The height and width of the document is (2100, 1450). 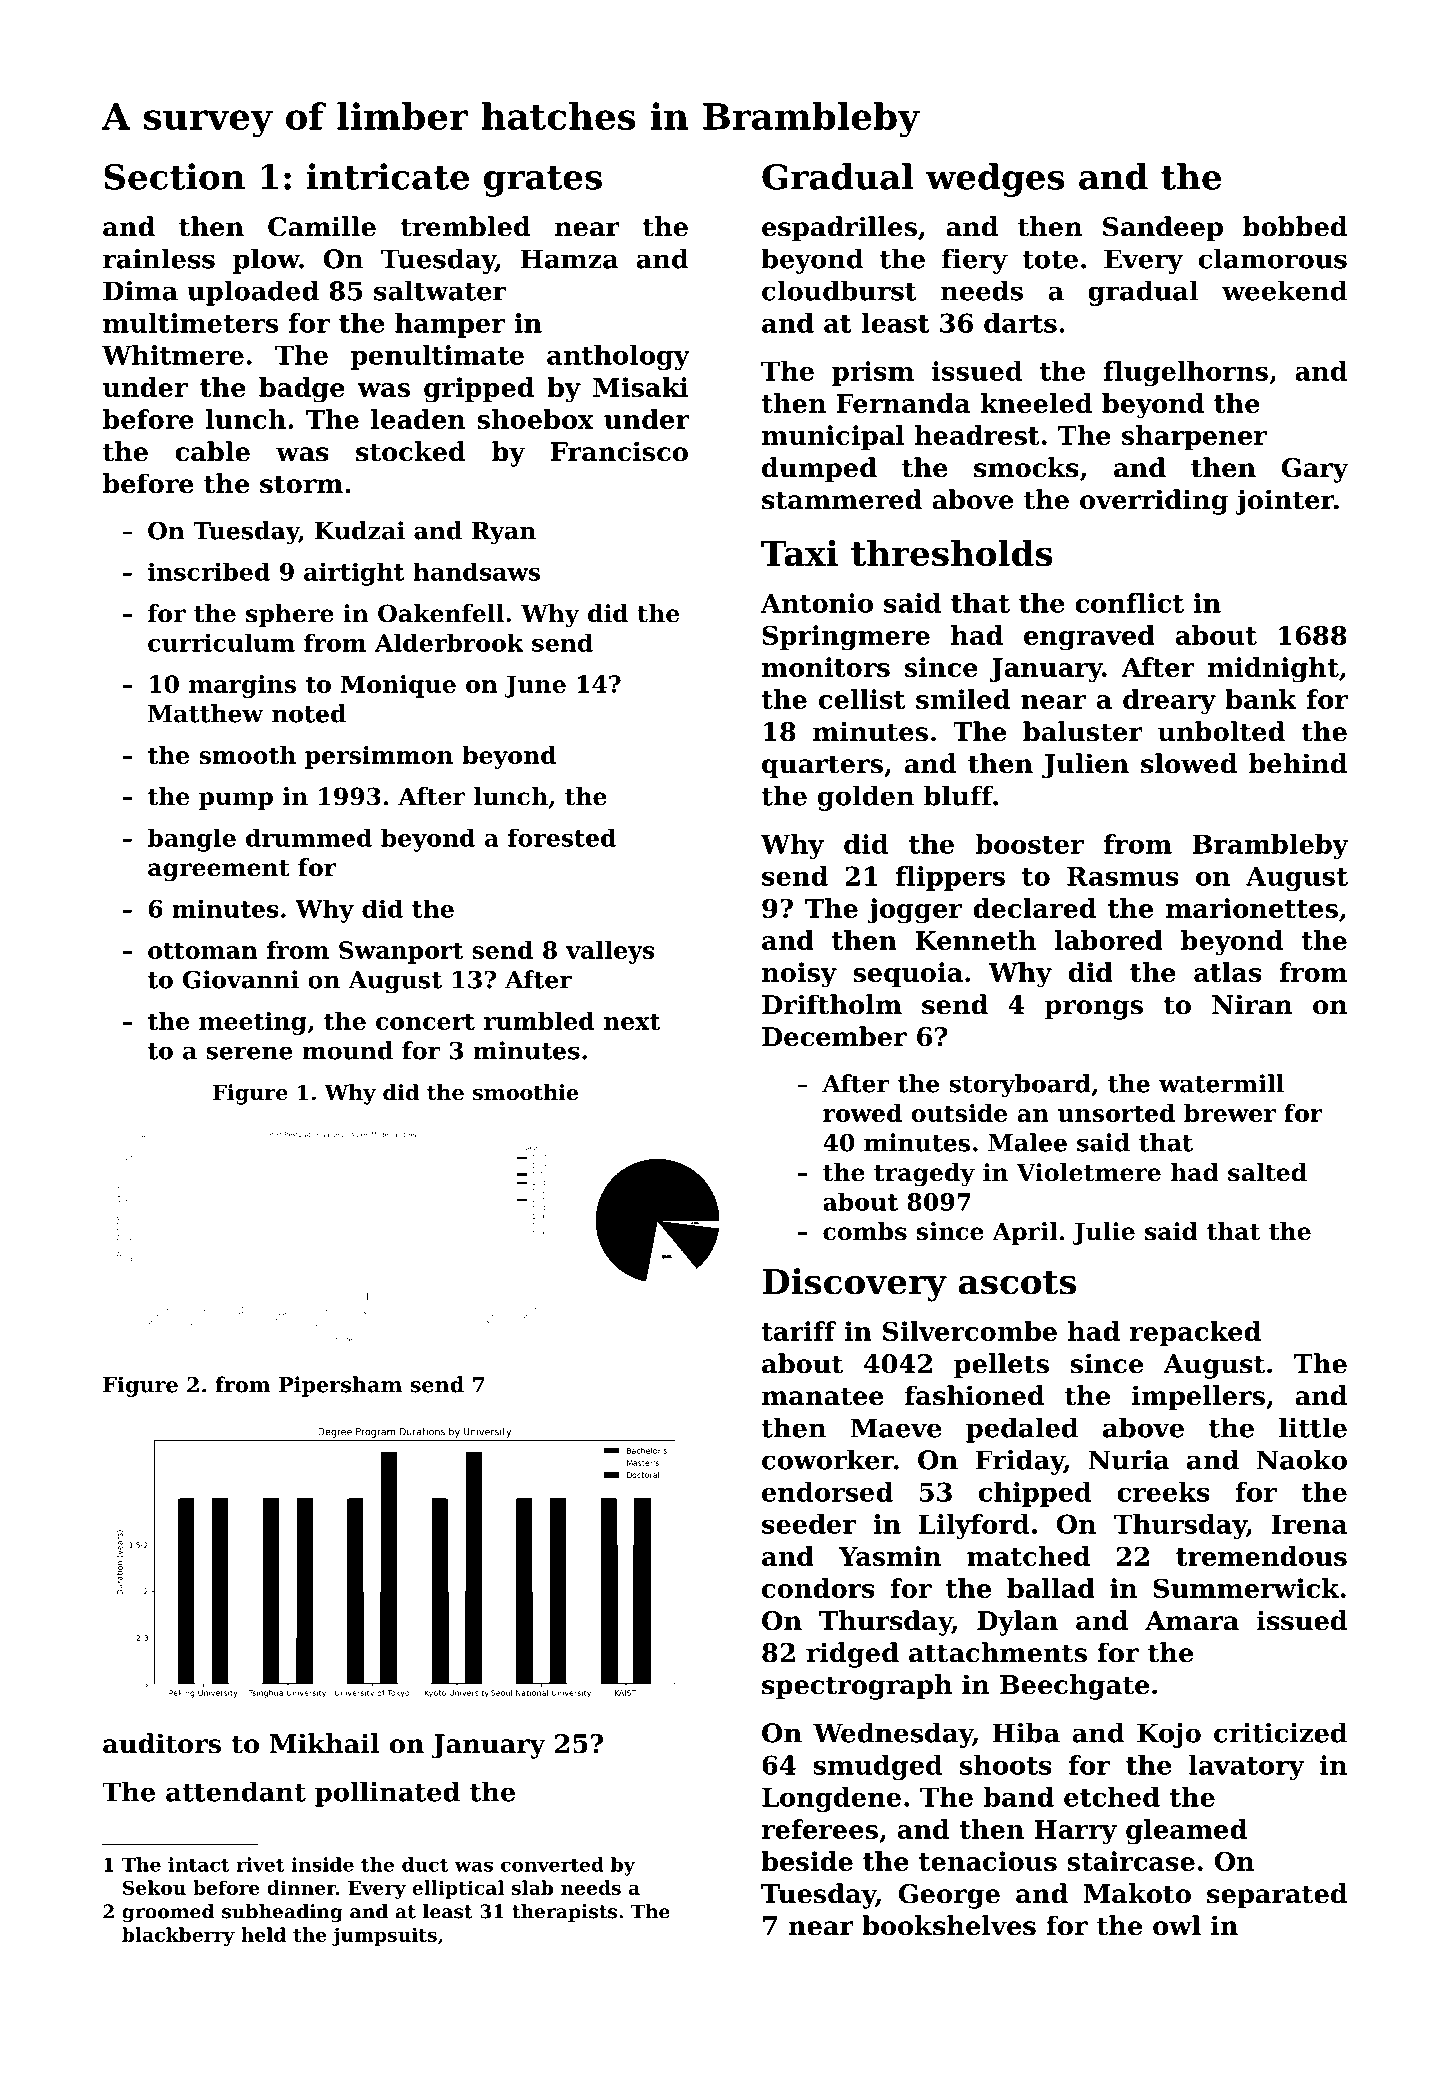 I want to click on repacked, so click(x=1195, y=1333).
